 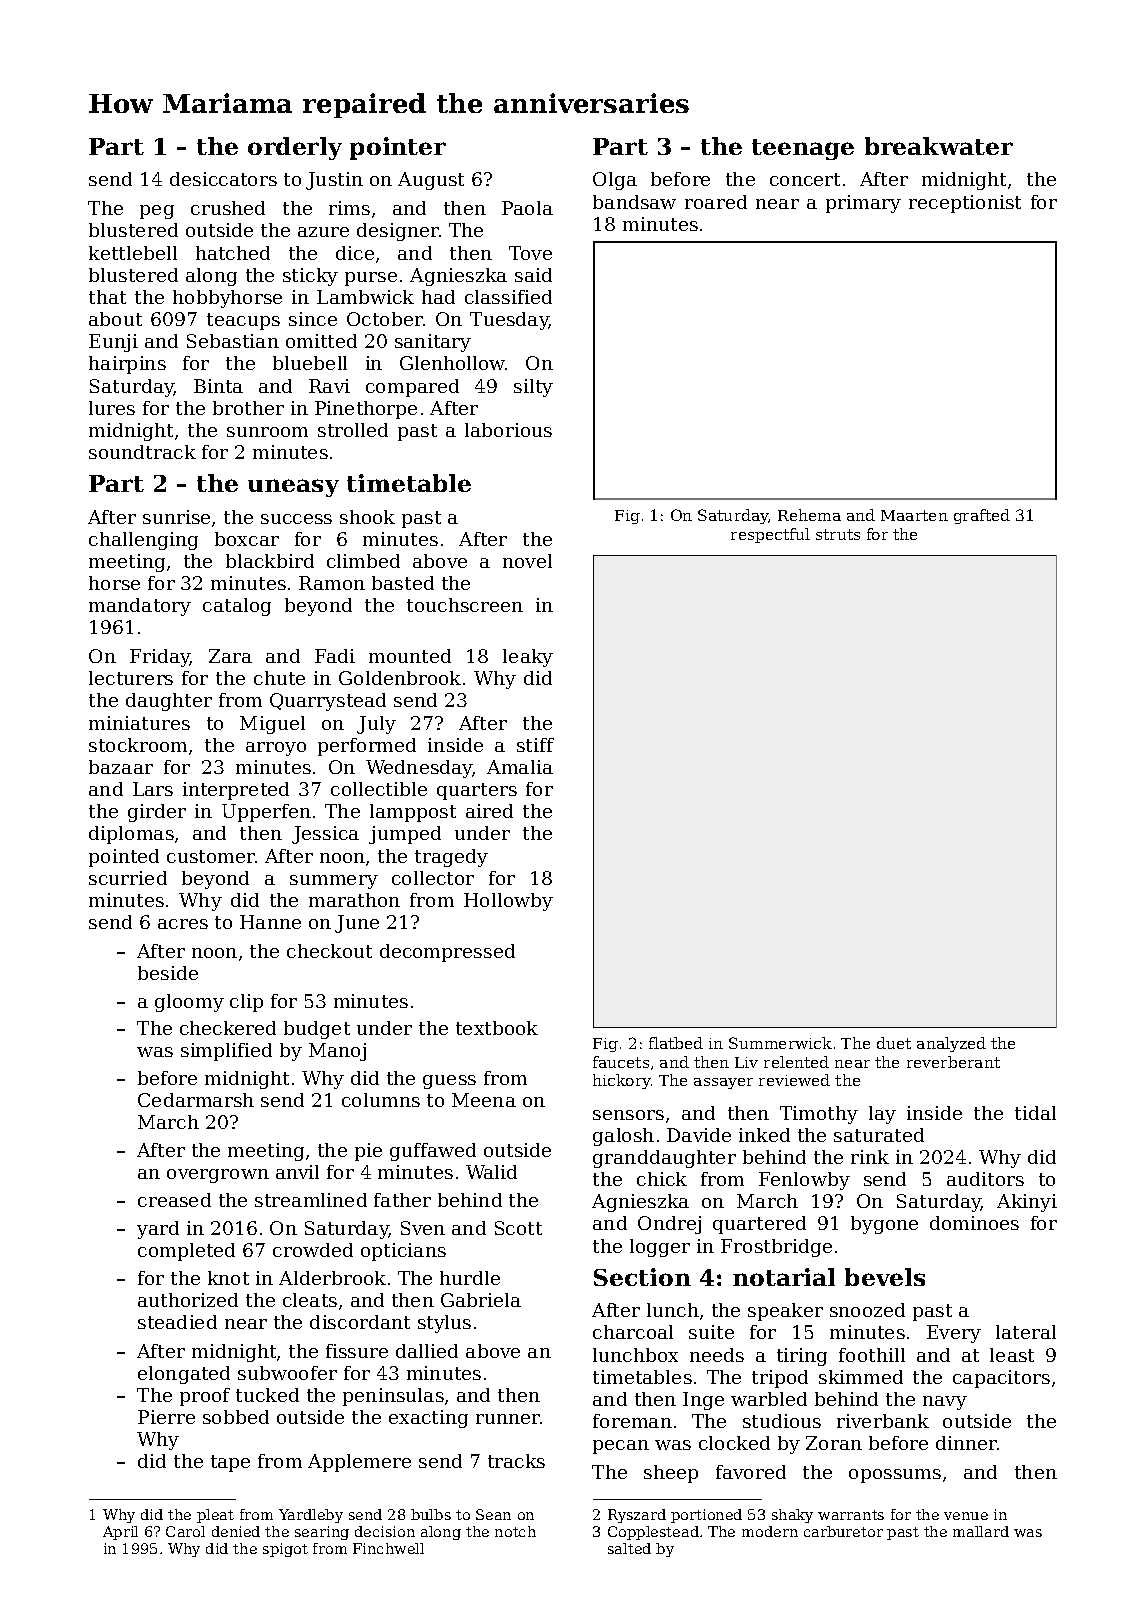 What do you see at coordinates (120, 1533) in the page?
I see `April` at bounding box center [120, 1533].
